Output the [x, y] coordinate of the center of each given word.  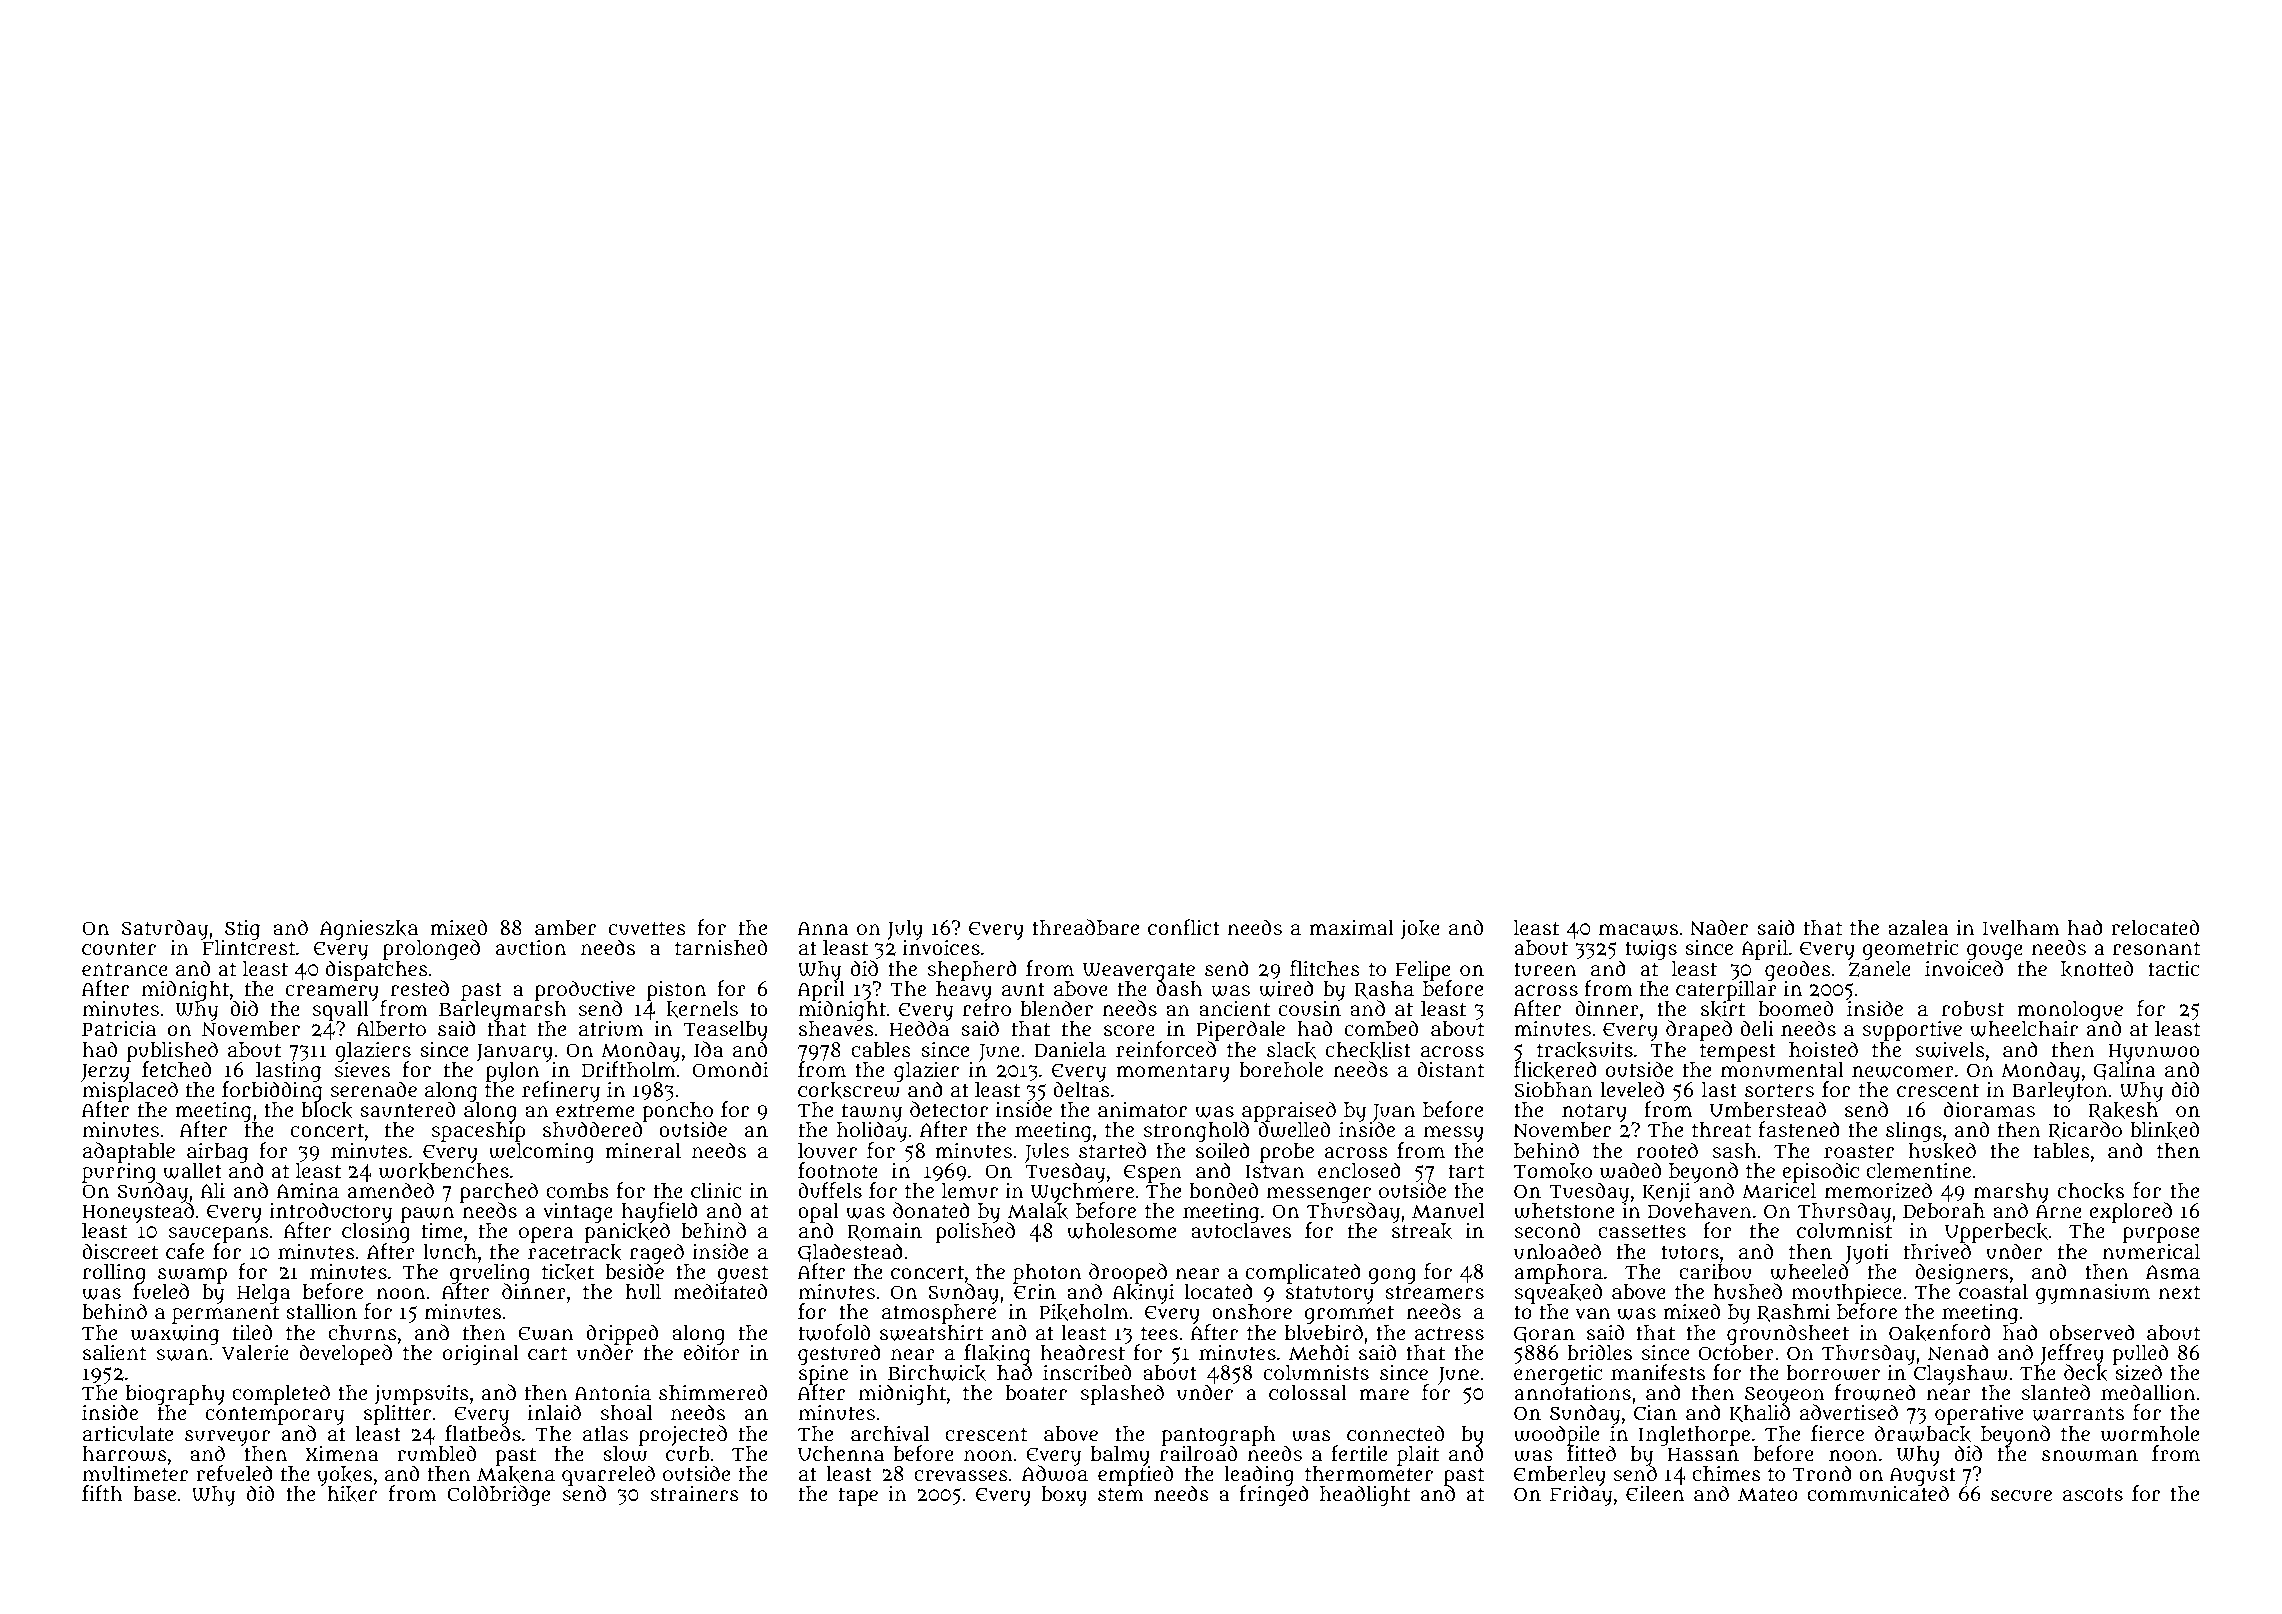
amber [565, 927]
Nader [1719, 927]
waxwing [175, 1335]
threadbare [1085, 927]
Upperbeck [1996, 1233]
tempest [1738, 1052]
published [172, 1051]
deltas [1081, 1089]
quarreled [608, 1475]
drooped [1128, 1273]
